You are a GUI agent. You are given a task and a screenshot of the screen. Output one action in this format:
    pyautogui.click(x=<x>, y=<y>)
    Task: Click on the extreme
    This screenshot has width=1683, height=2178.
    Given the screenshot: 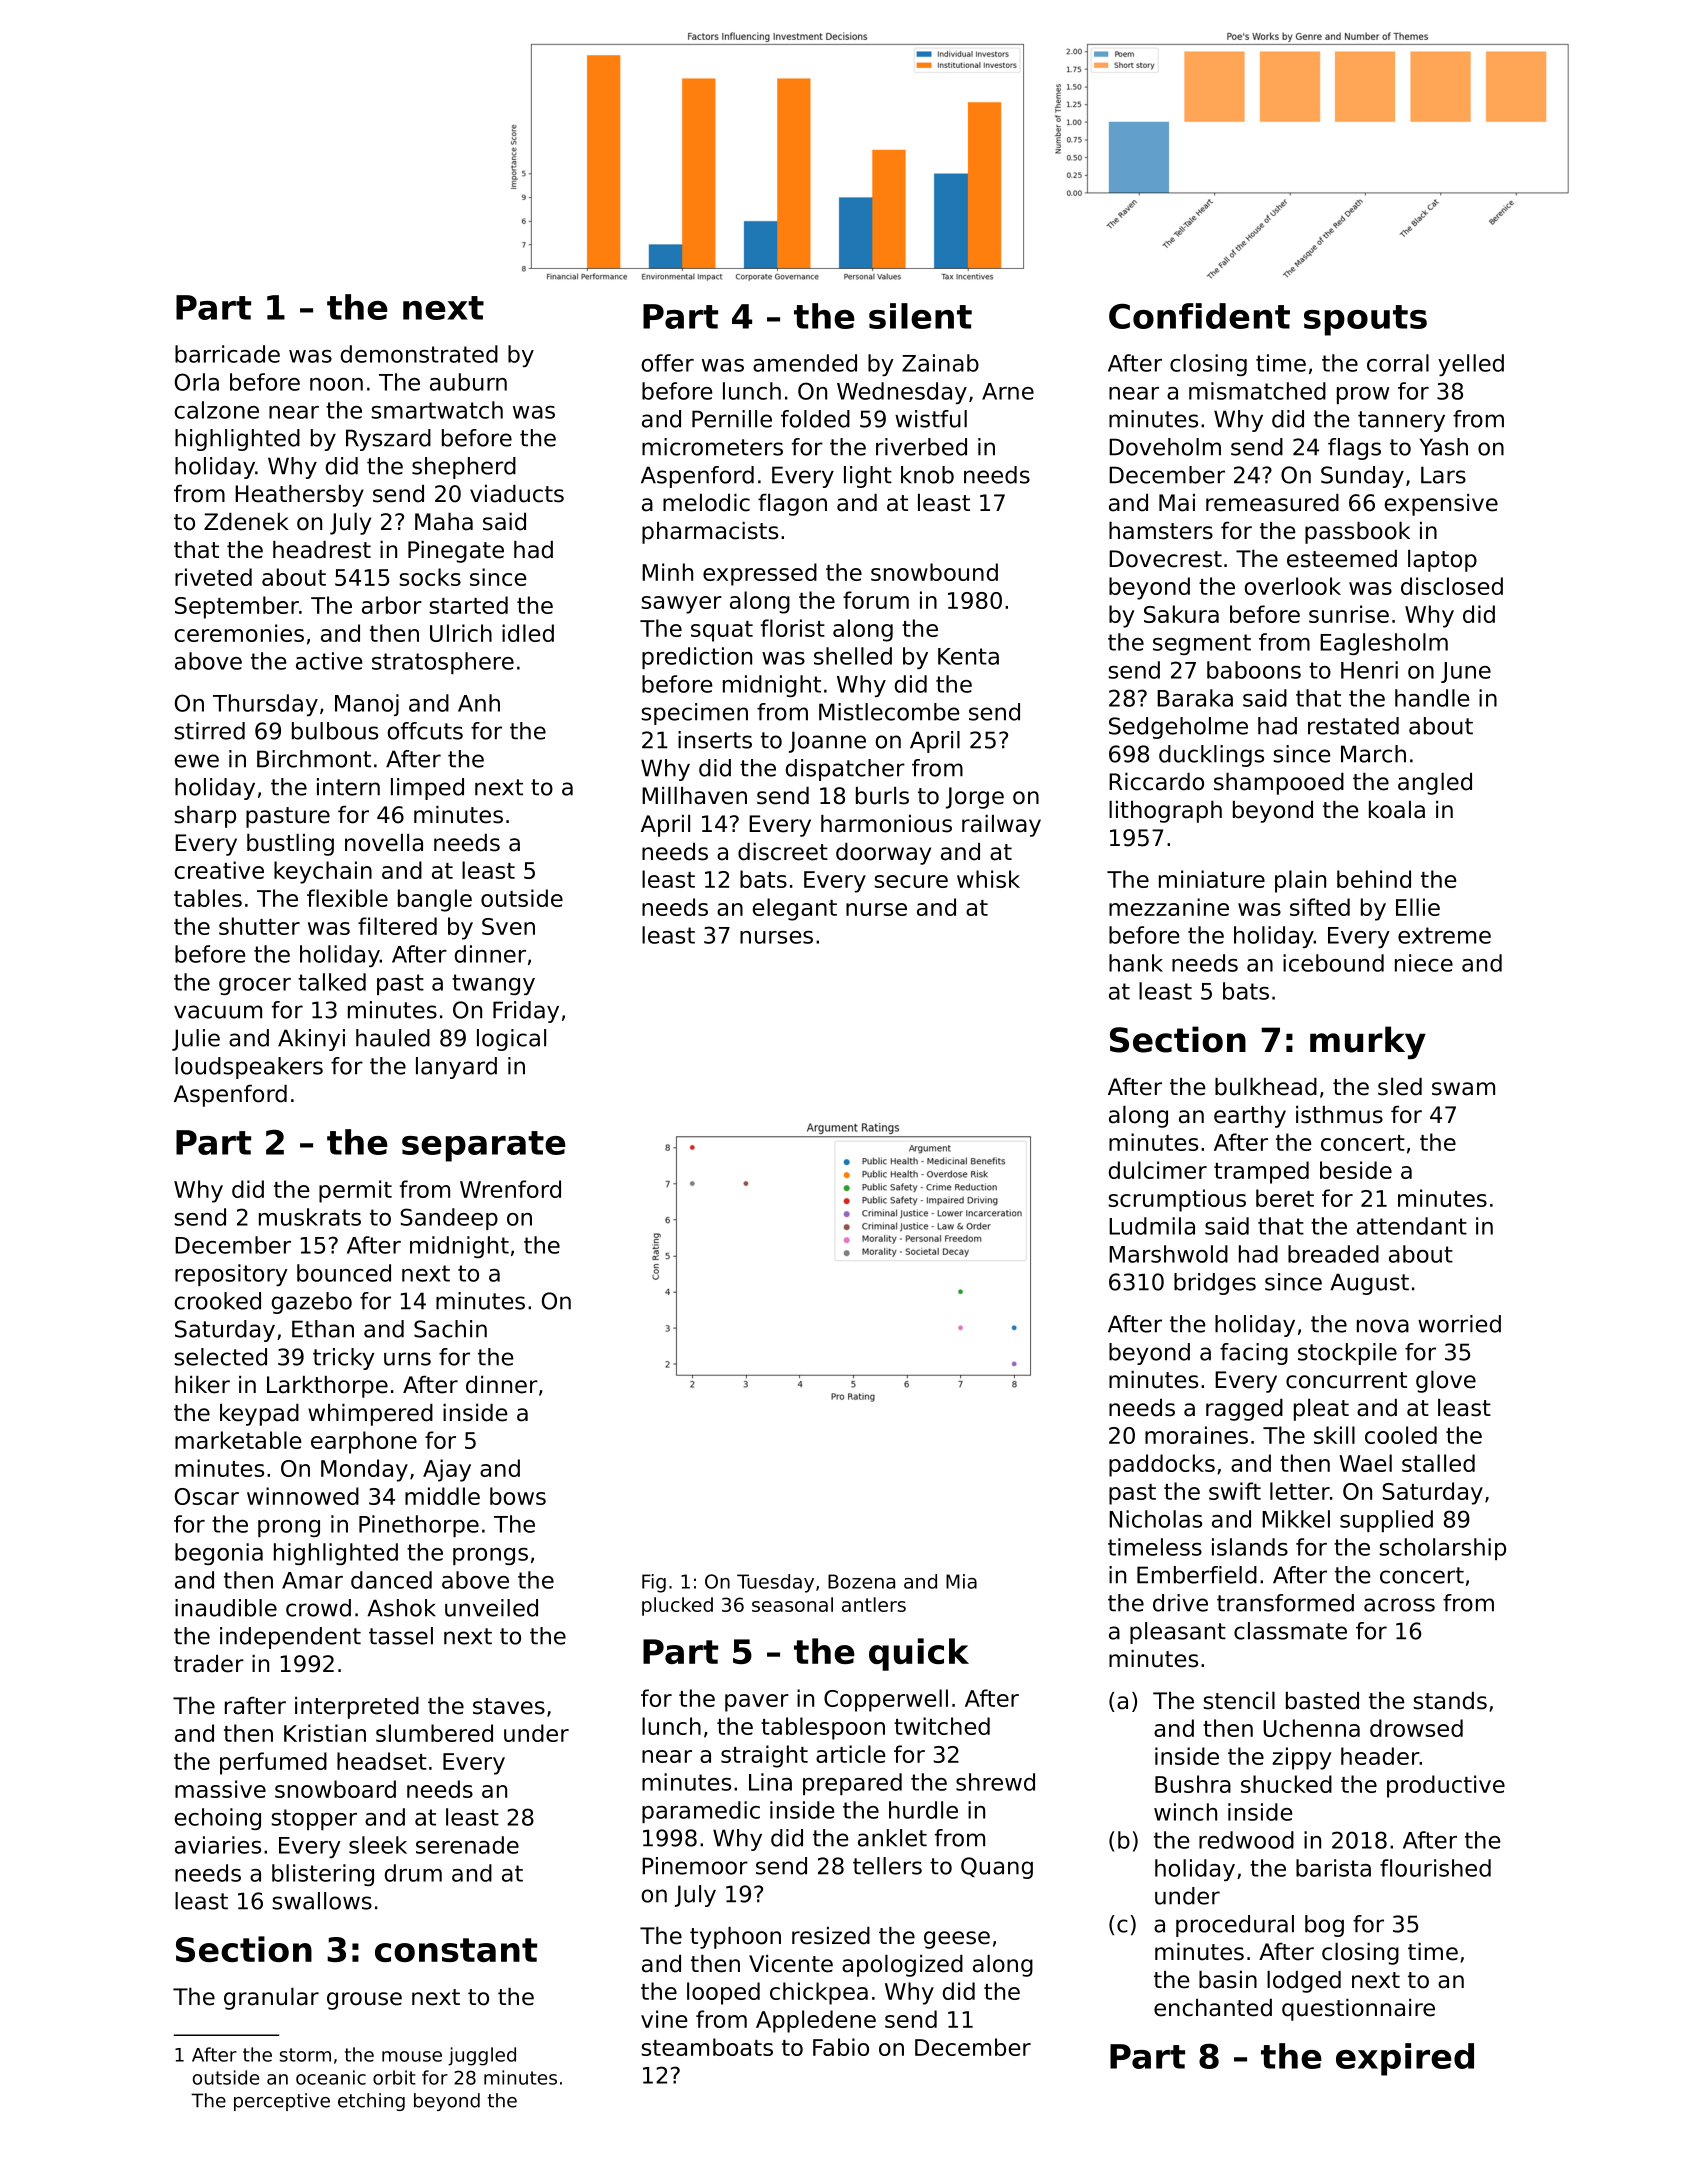 What is the action you would take?
    pyautogui.click(x=1444, y=935)
